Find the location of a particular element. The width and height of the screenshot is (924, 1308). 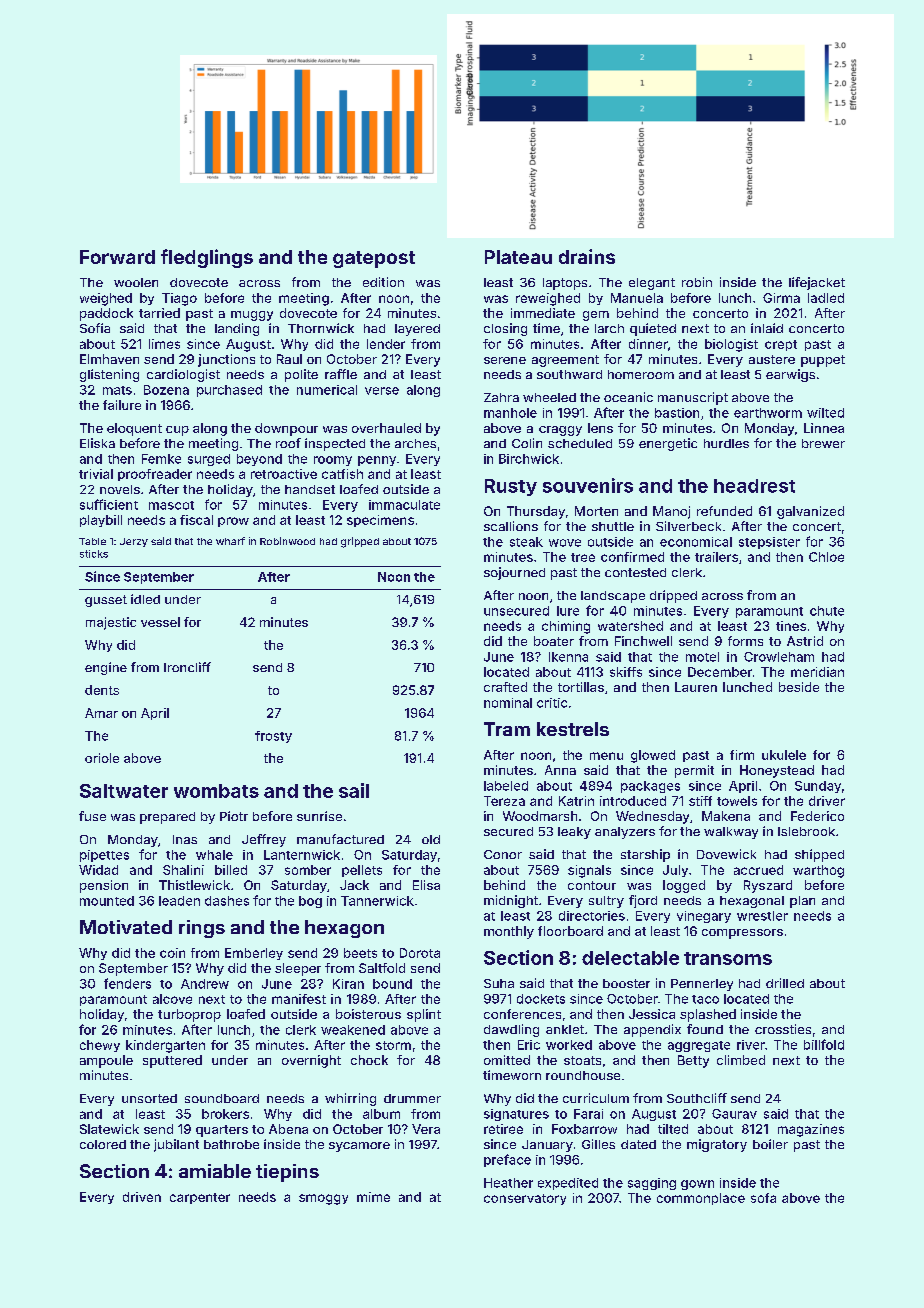

skiffs is located at coordinates (626, 672).
